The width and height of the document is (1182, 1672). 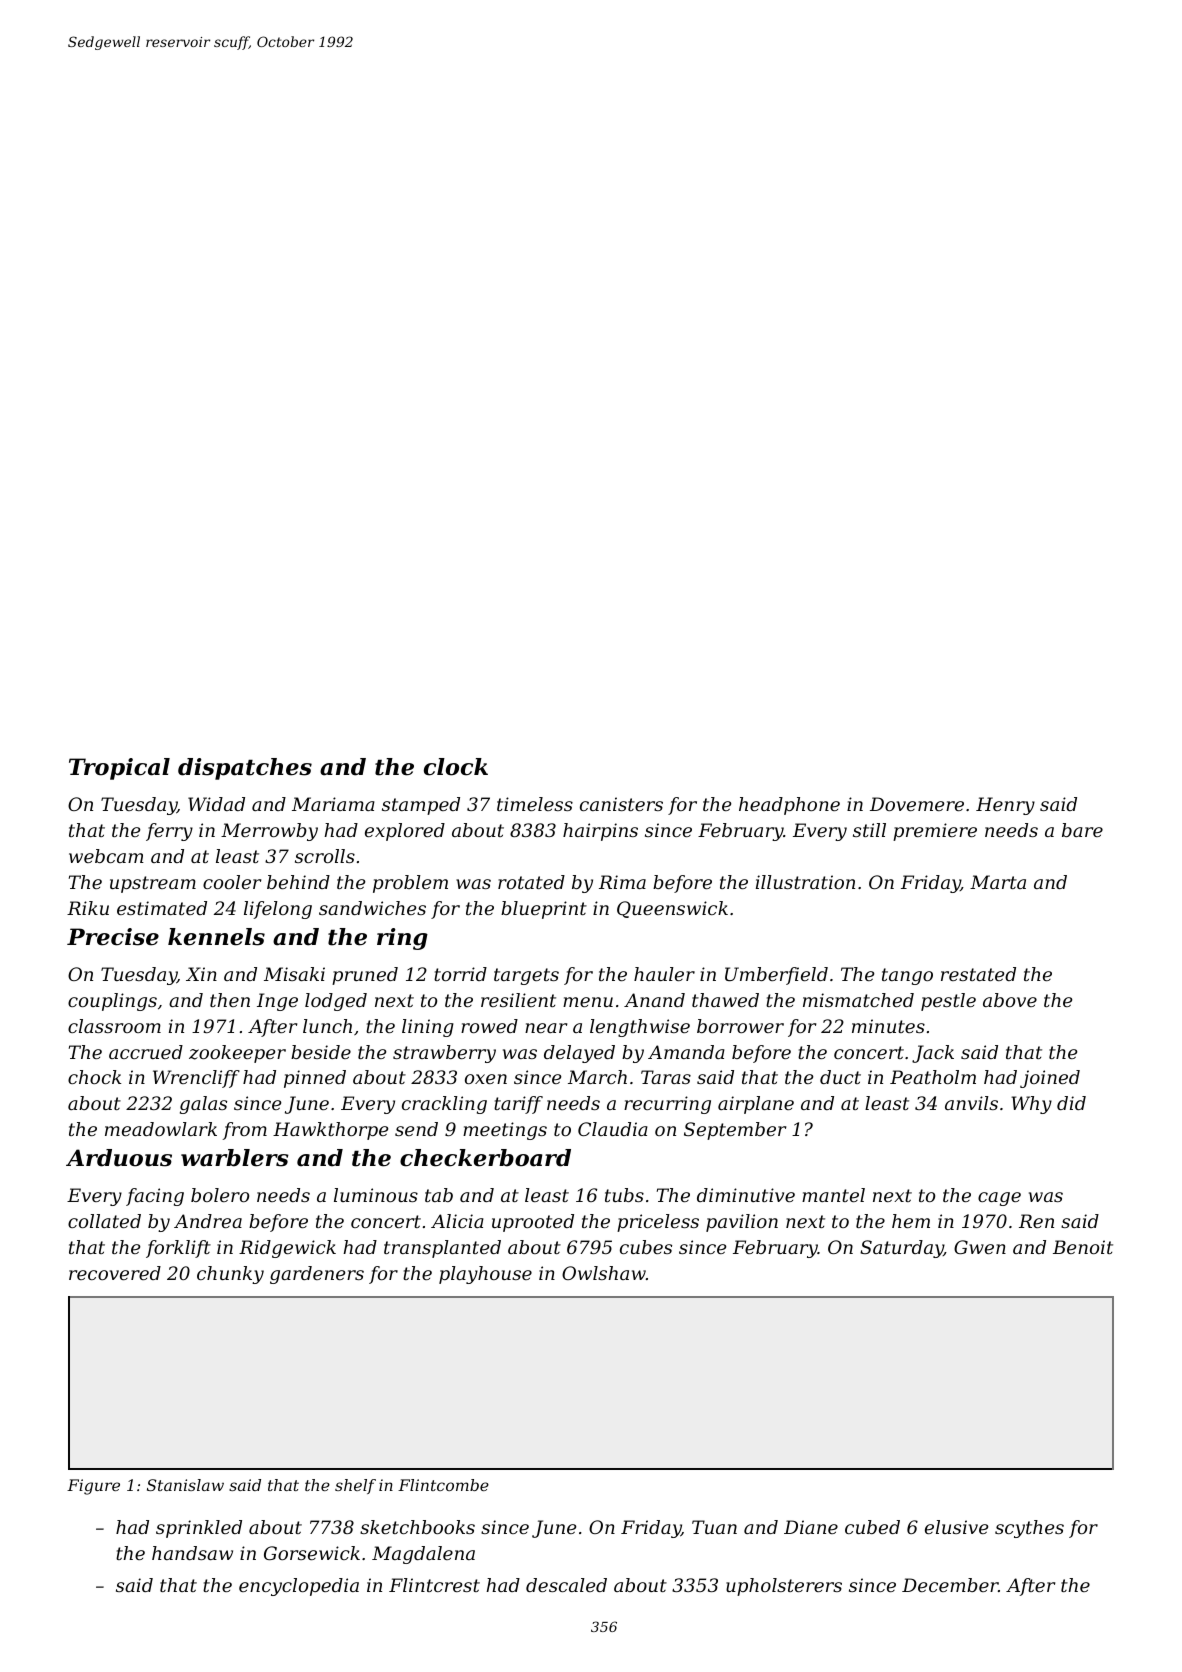 What do you see at coordinates (443, 1485) in the document?
I see `Flintcombe` at bounding box center [443, 1485].
